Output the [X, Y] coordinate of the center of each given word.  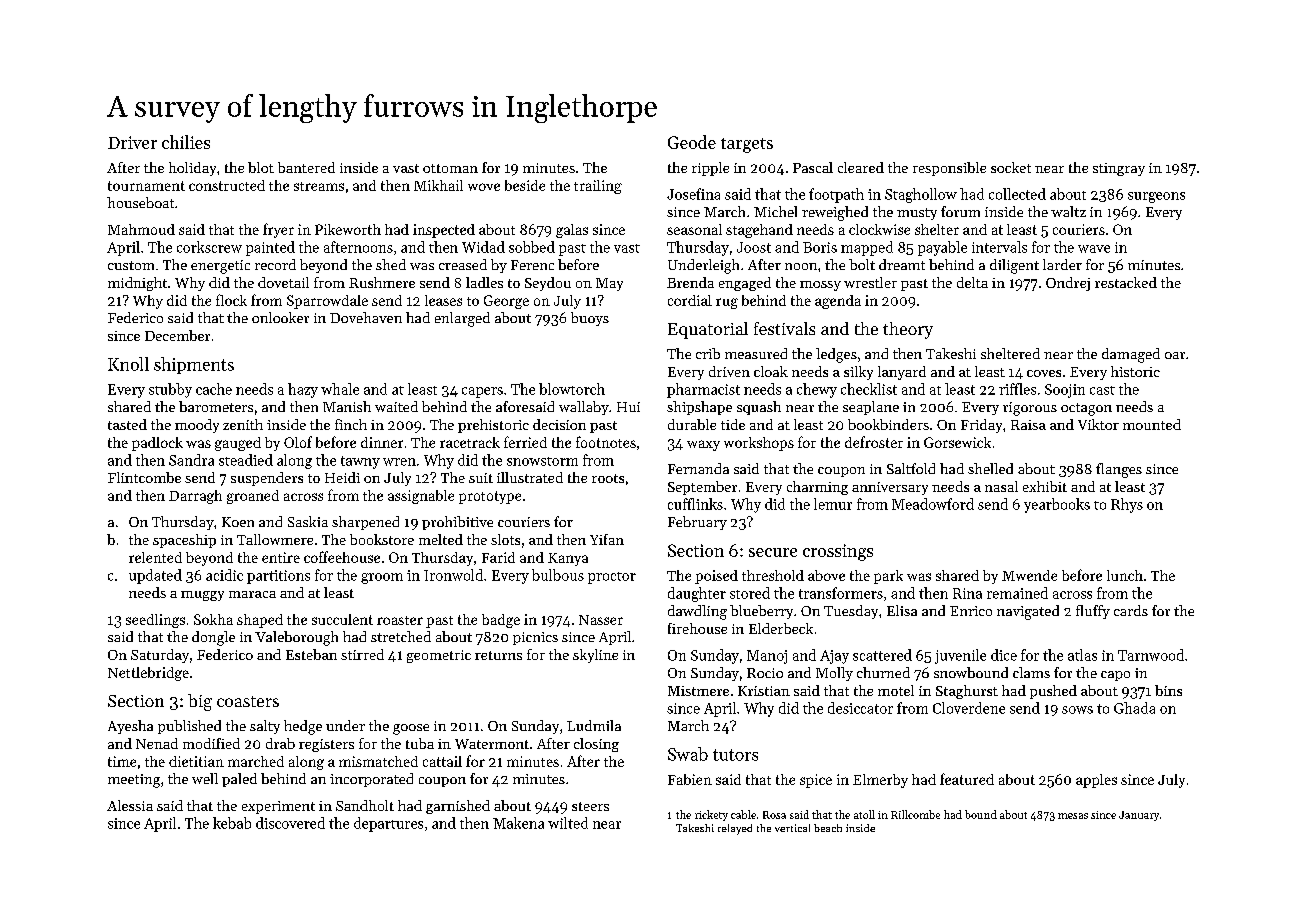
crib [708, 353]
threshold [773, 575]
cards [1131, 610]
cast [1102, 390]
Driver [132, 142]
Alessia [130, 805]
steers [590, 806]
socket [1011, 167]
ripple [710, 169]
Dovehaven [366, 317]
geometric [439, 656]
